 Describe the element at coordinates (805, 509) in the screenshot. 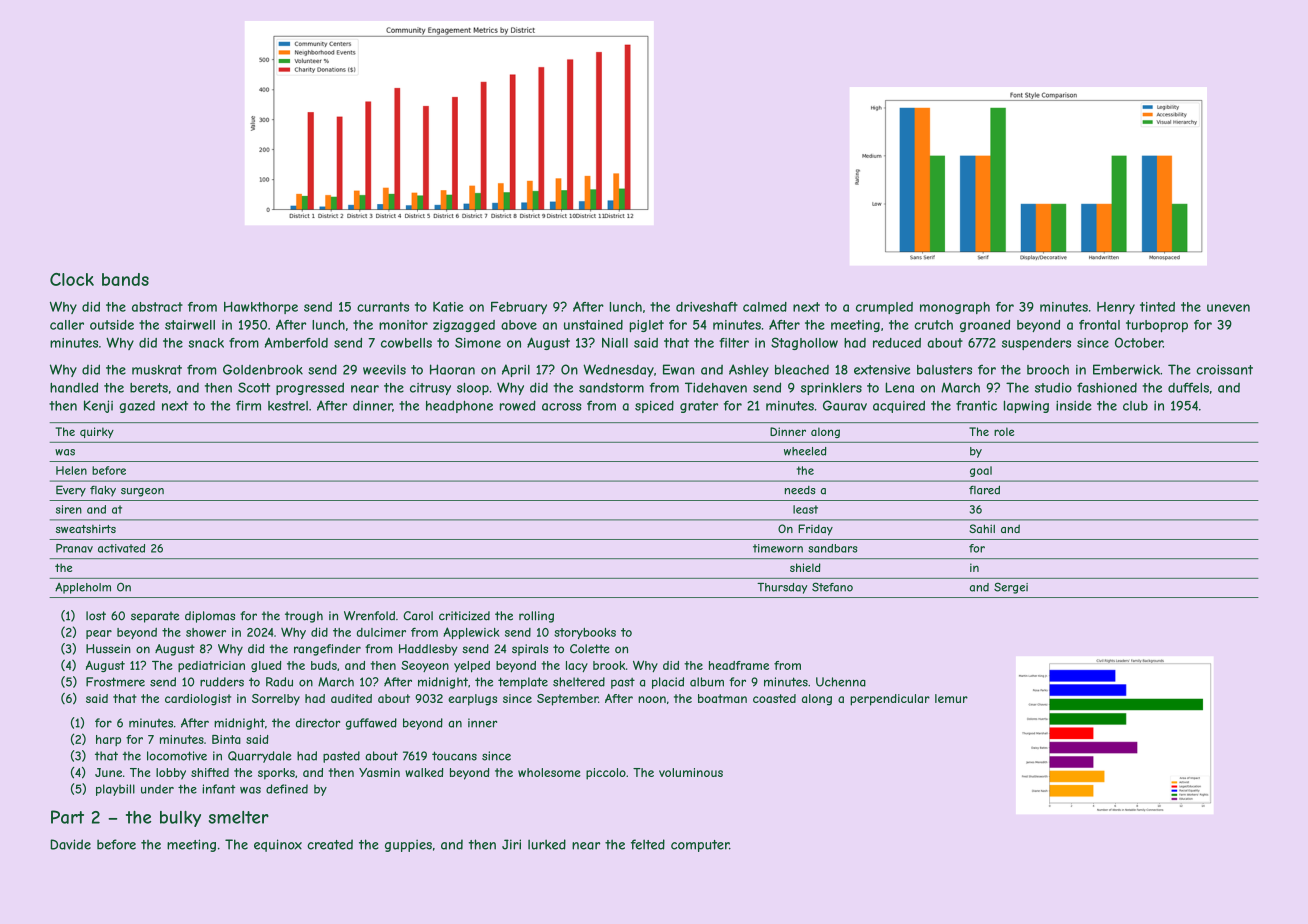

I see `least` at that location.
